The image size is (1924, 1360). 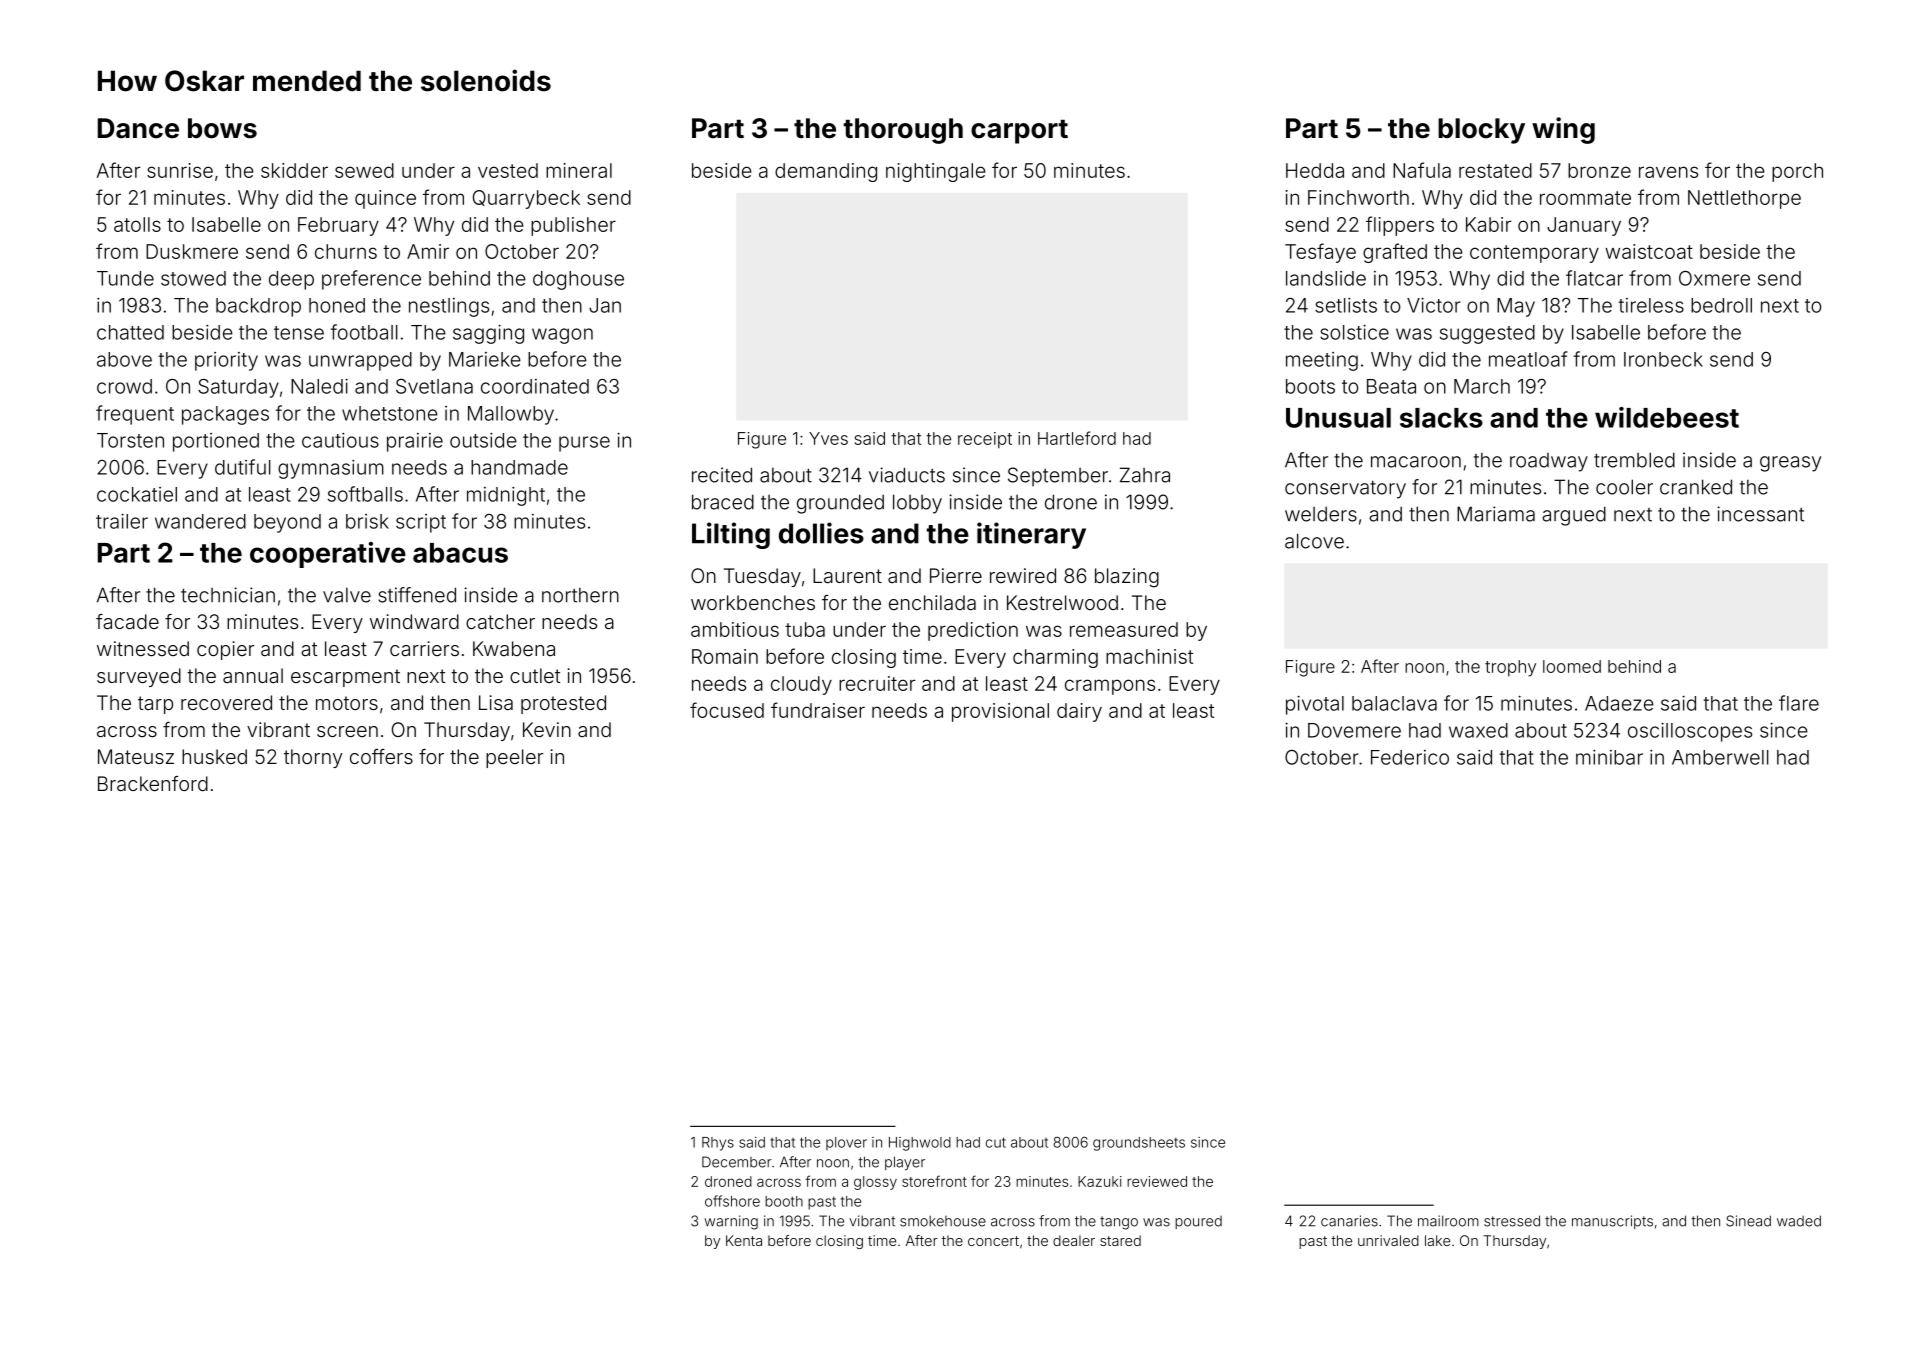 I want to click on Hedda, so click(x=1315, y=170).
